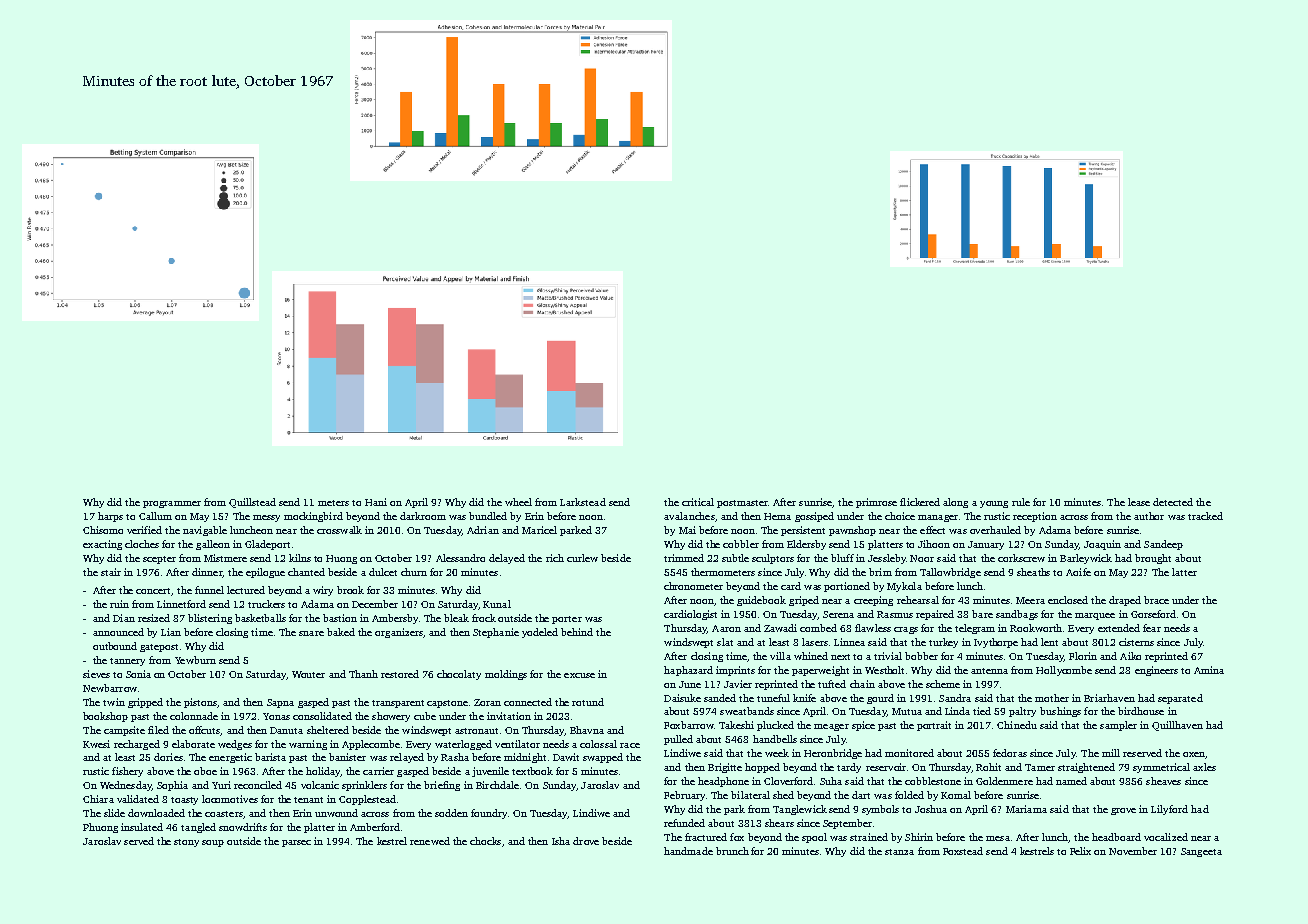 The width and height of the document is (1308, 924). What do you see at coordinates (975, 629) in the document?
I see `telegram` at bounding box center [975, 629].
